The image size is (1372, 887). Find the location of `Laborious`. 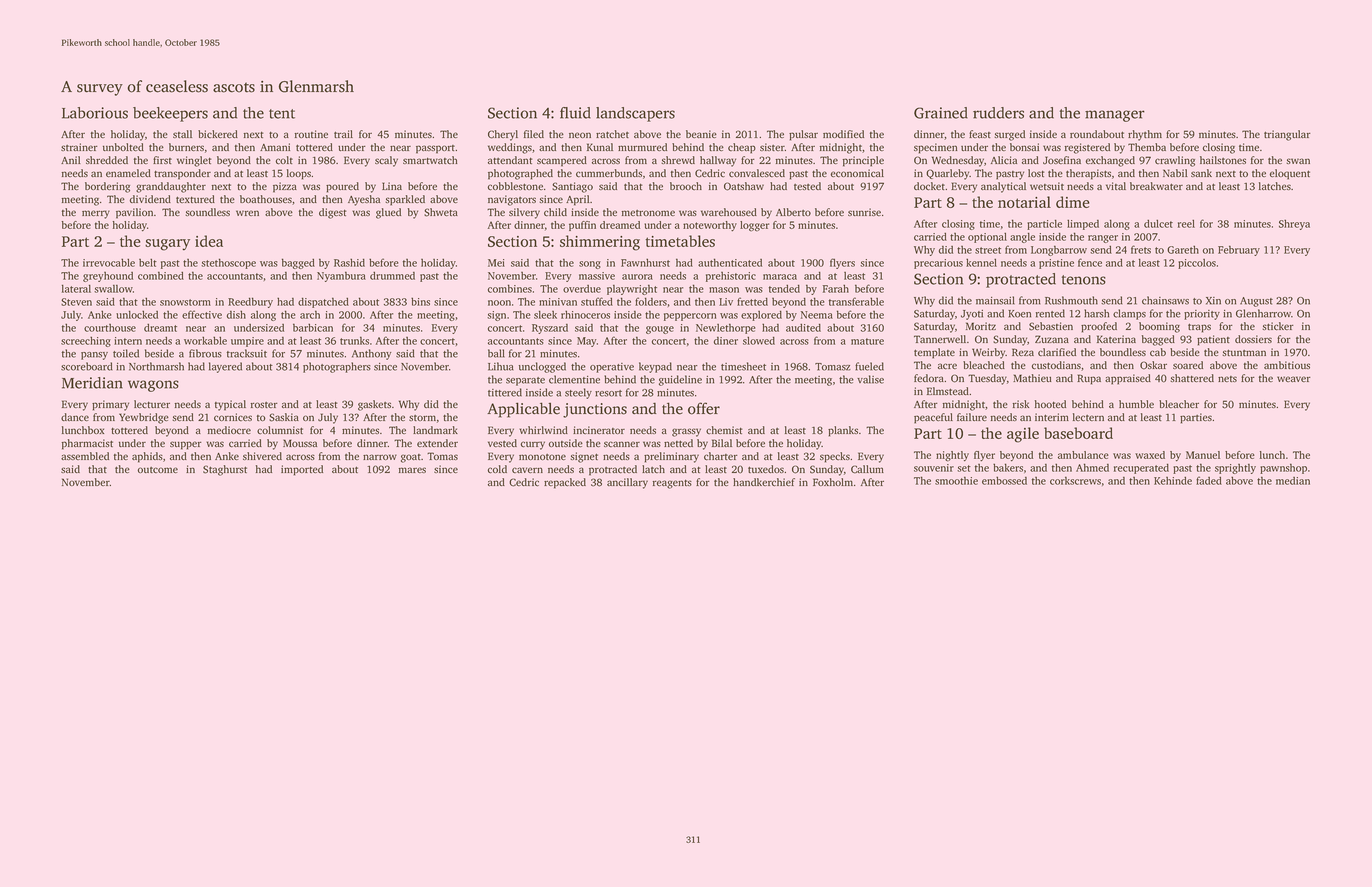

Laborious is located at coordinates (95, 113).
